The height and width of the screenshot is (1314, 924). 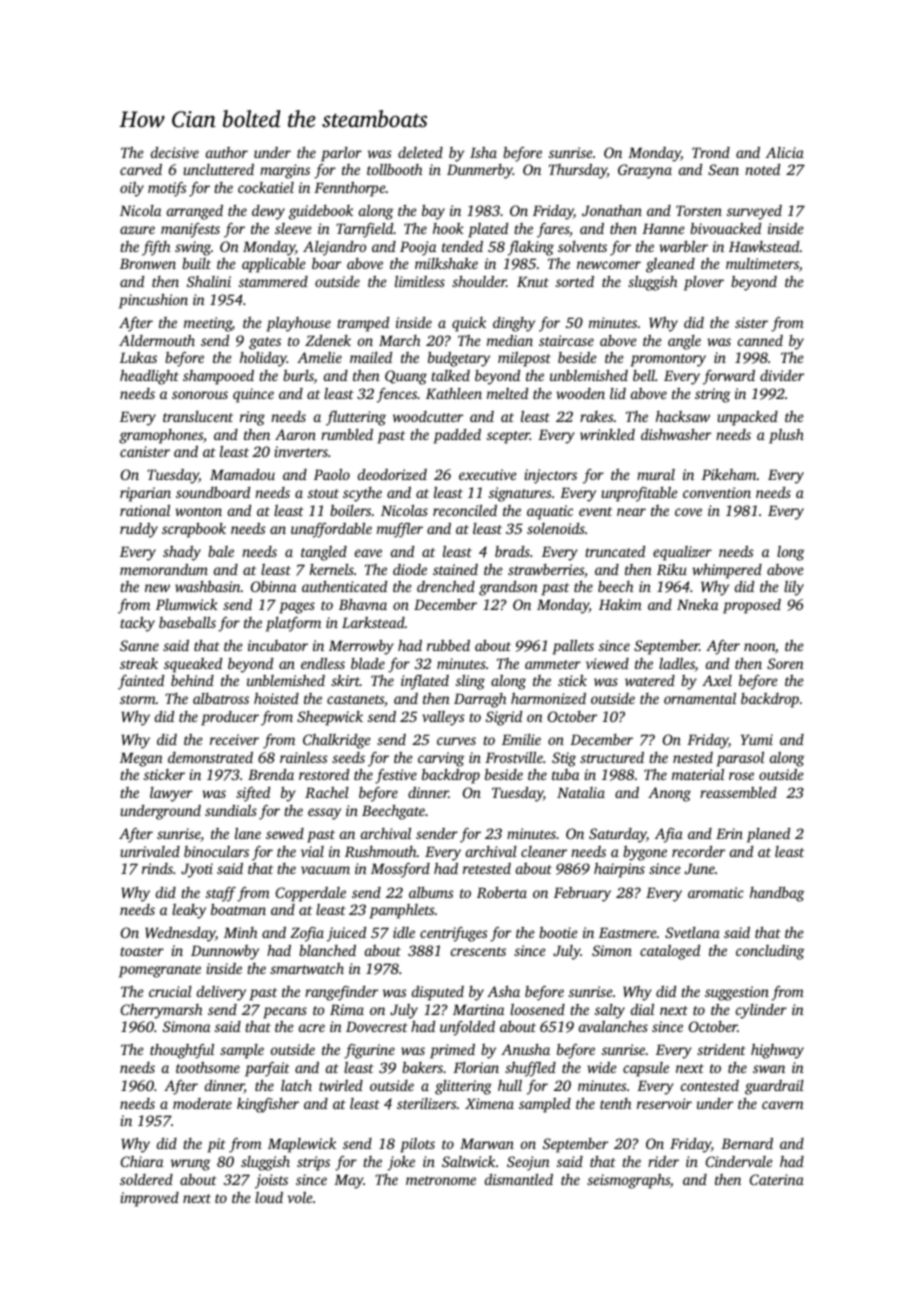 What do you see at coordinates (582, 894) in the screenshot?
I see `February` at bounding box center [582, 894].
